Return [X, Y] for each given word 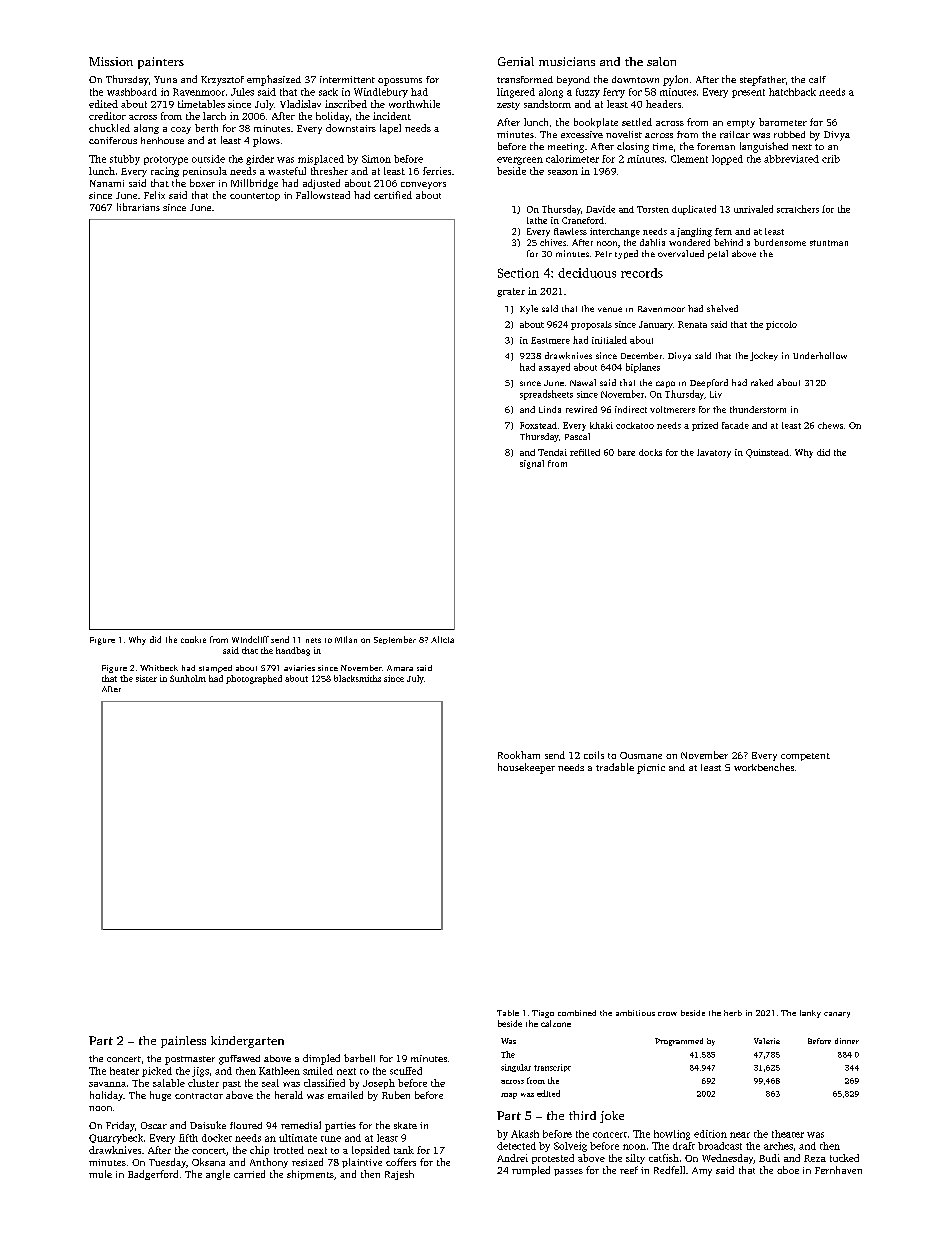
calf [817, 79]
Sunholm [188, 678]
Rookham [519, 755]
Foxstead [538, 425]
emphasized [274, 80]
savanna [107, 1084]
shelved [722, 308]
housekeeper [526, 768]
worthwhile [414, 104]
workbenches [764, 767]
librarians [138, 207]
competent [805, 757]
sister [146, 678]
